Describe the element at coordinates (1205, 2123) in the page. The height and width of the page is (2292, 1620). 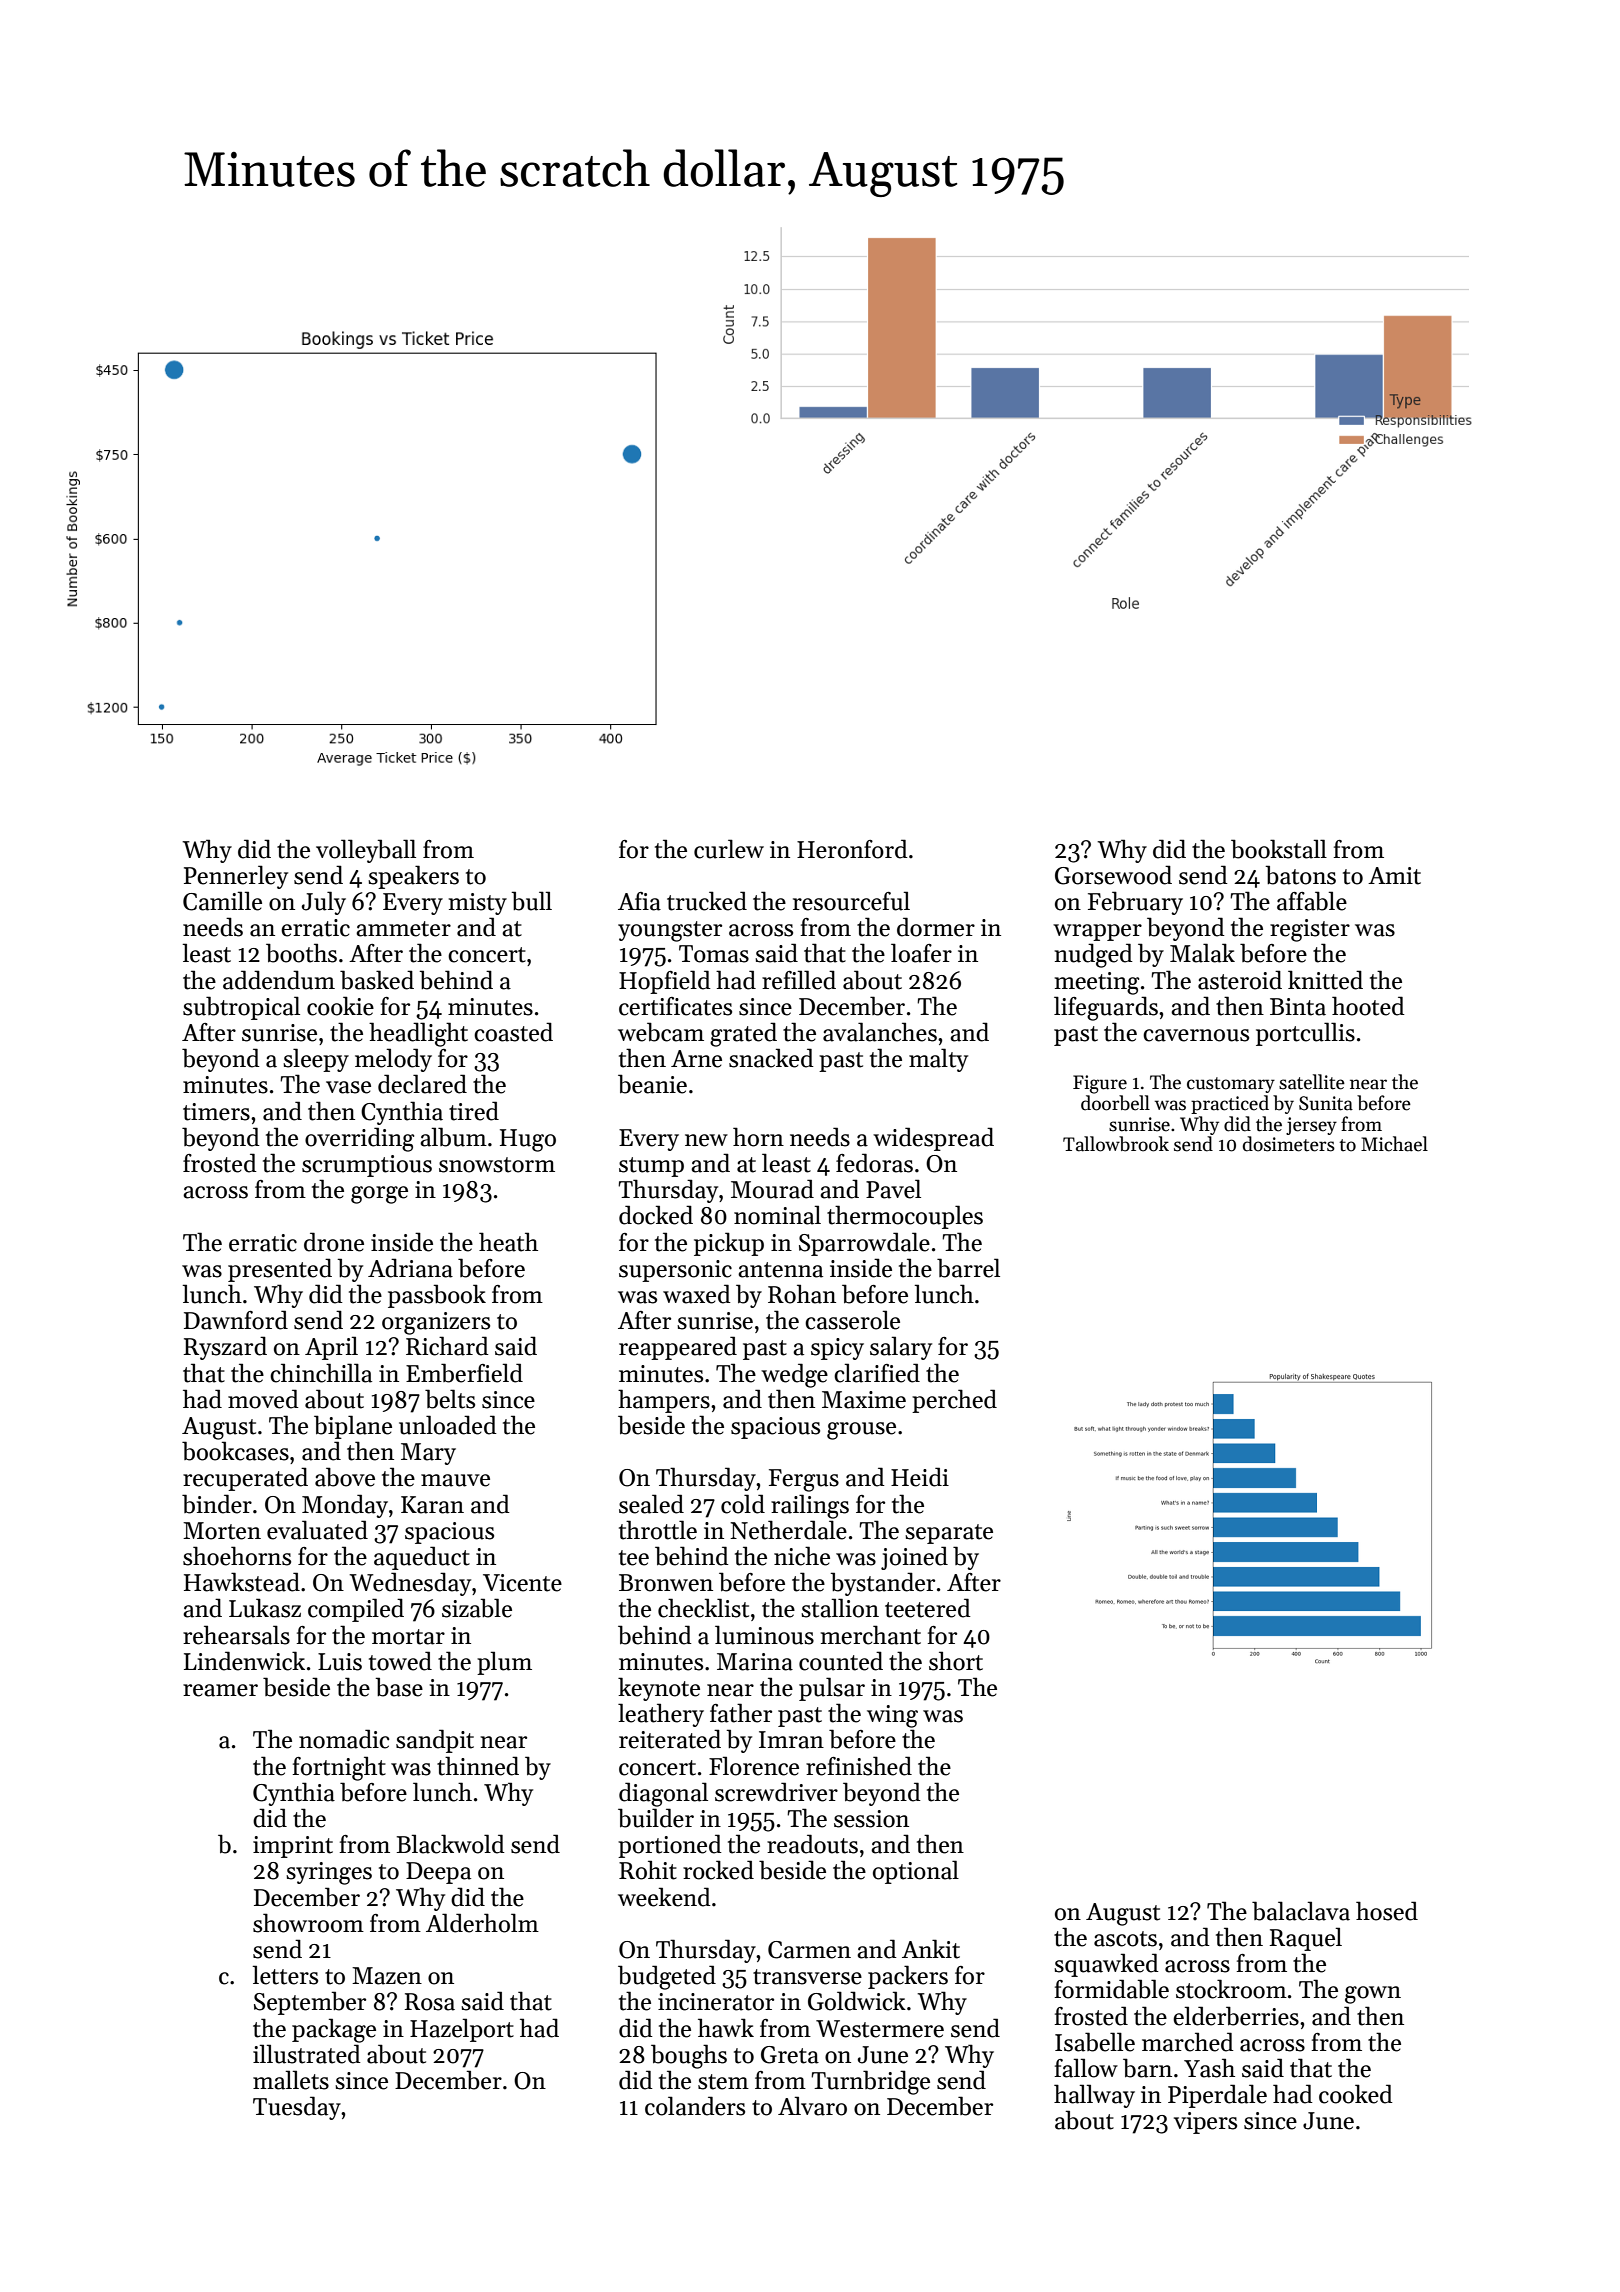
I see `vipers` at that location.
